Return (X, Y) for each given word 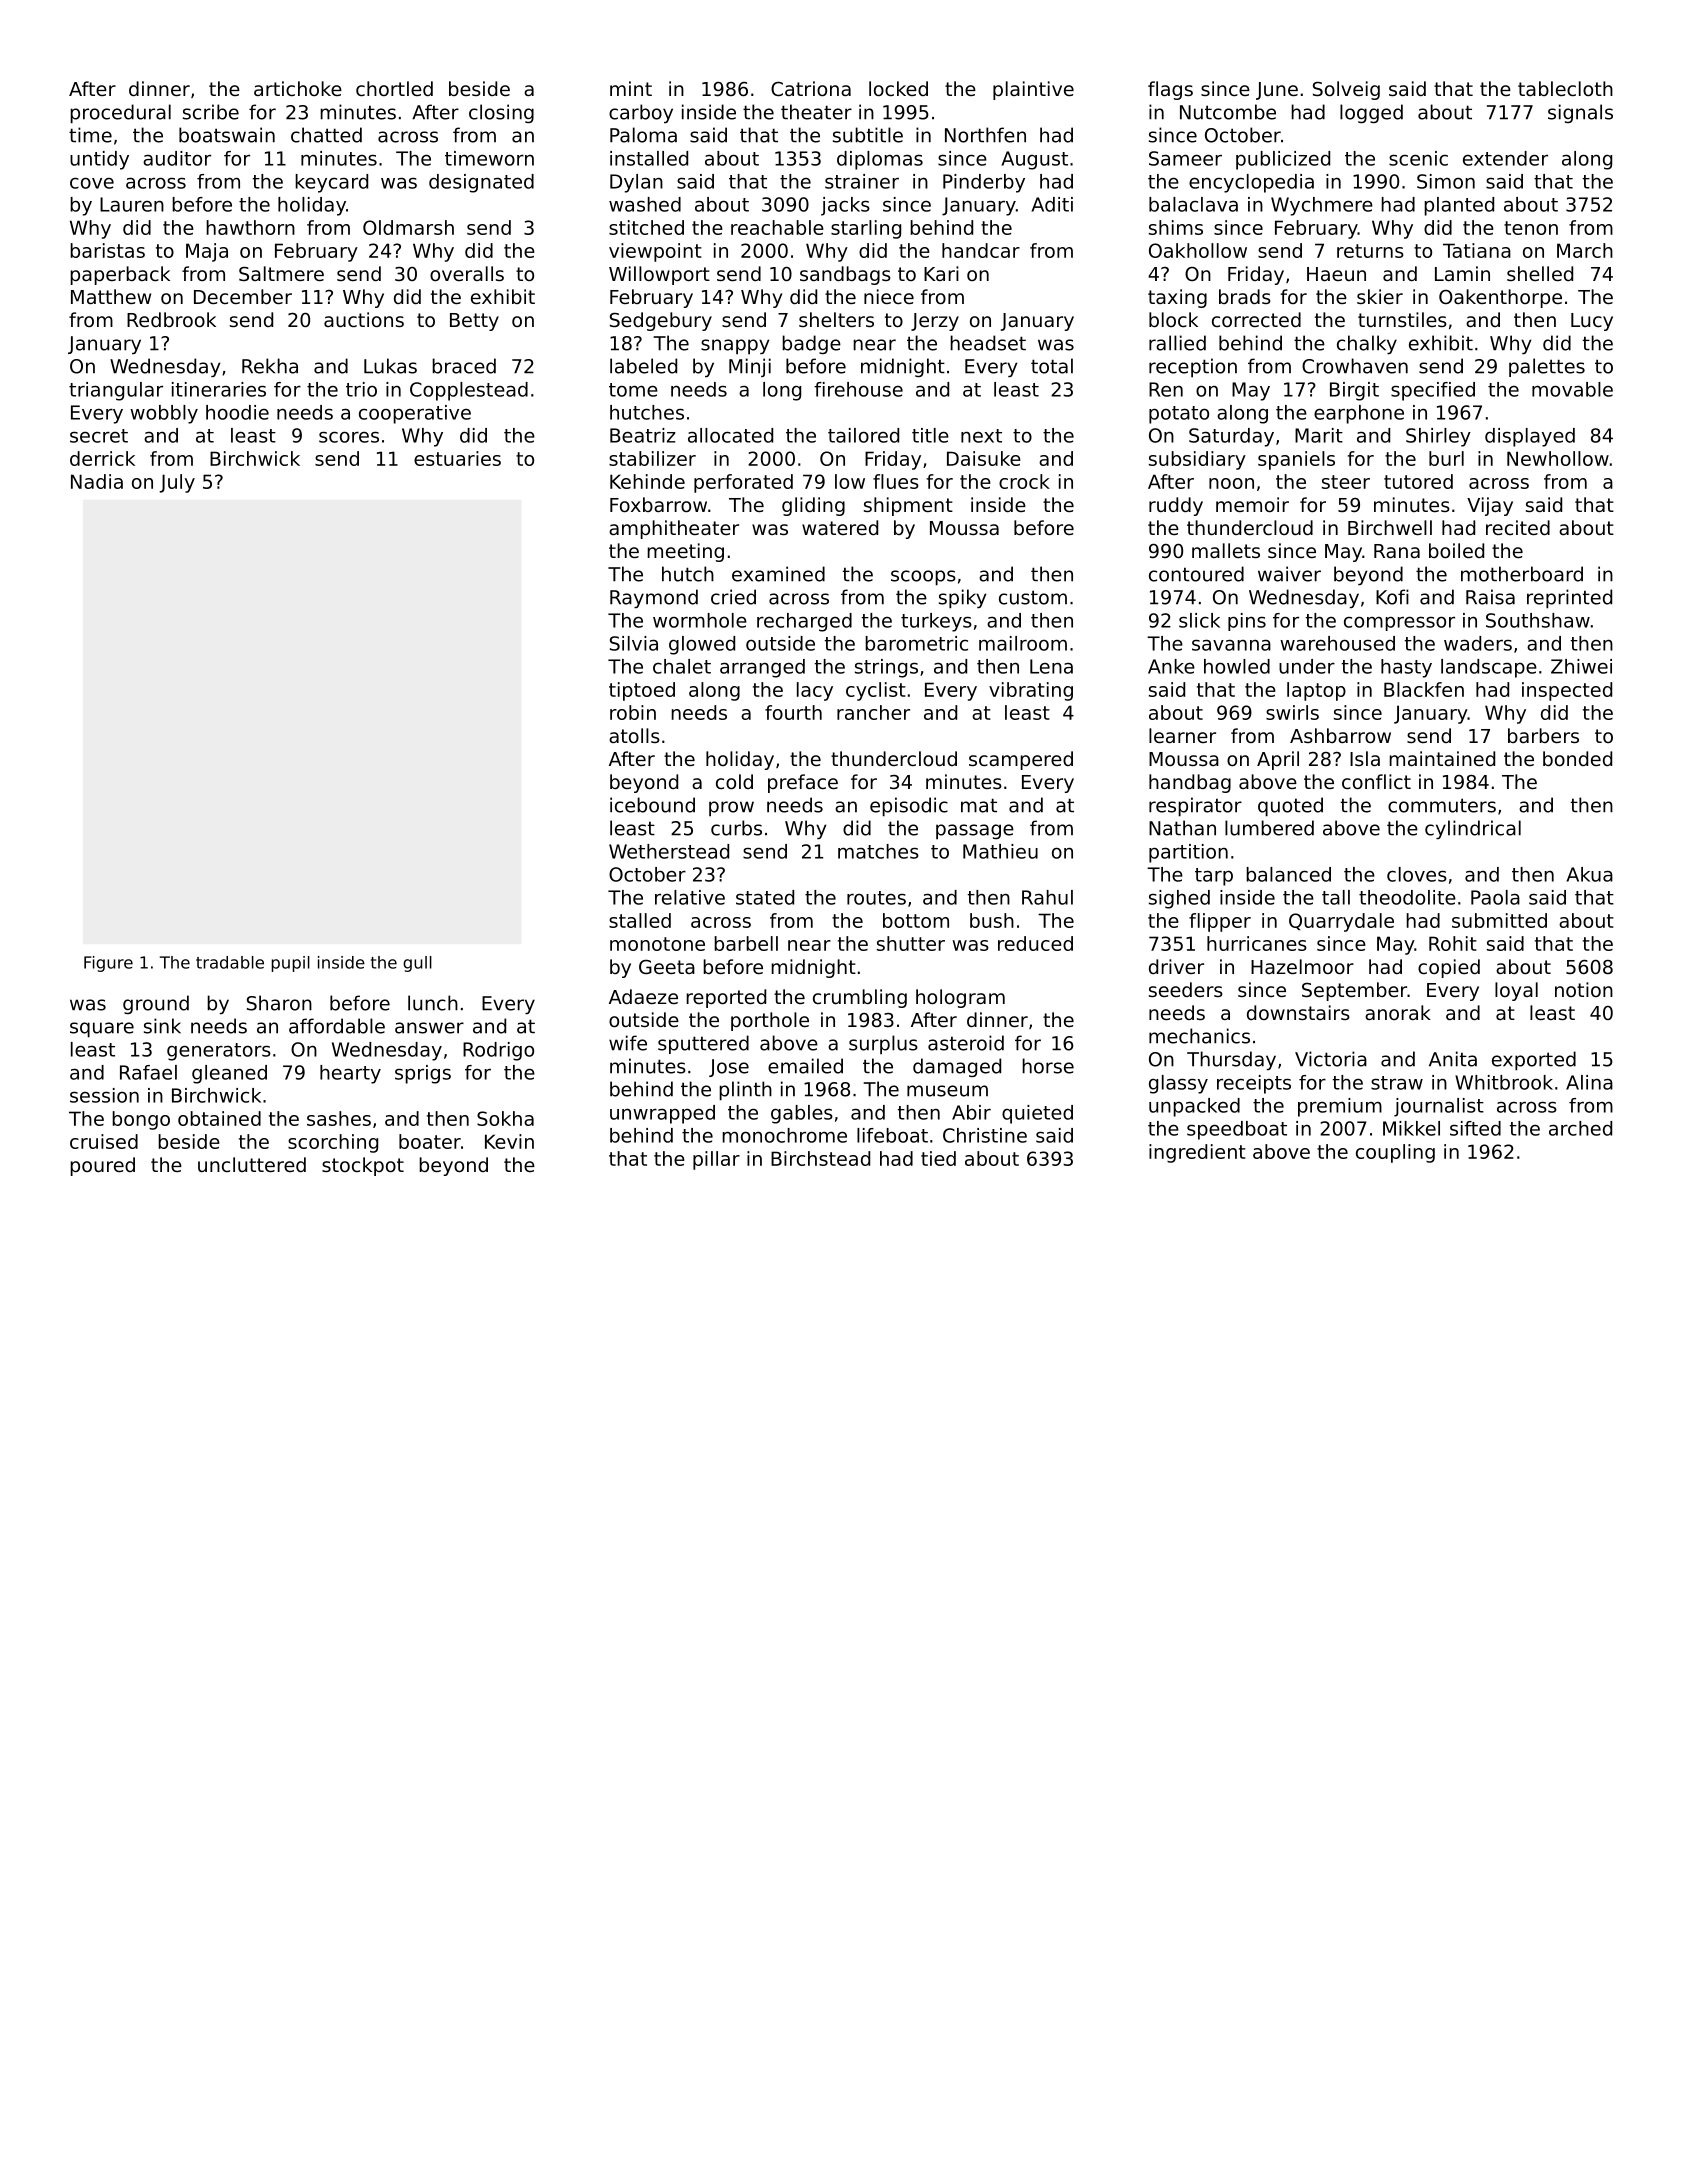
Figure (108, 964)
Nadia (97, 481)
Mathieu (1000, 851)
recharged (804, 622)
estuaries (457, 458)
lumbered (1269, 828)
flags (1170, 90)
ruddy (1176, 506)
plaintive (1033, 90)
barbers (1543, 735)
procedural (120, 114)
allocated (730, 435)
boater (430, 1141)
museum (947, 1091)
